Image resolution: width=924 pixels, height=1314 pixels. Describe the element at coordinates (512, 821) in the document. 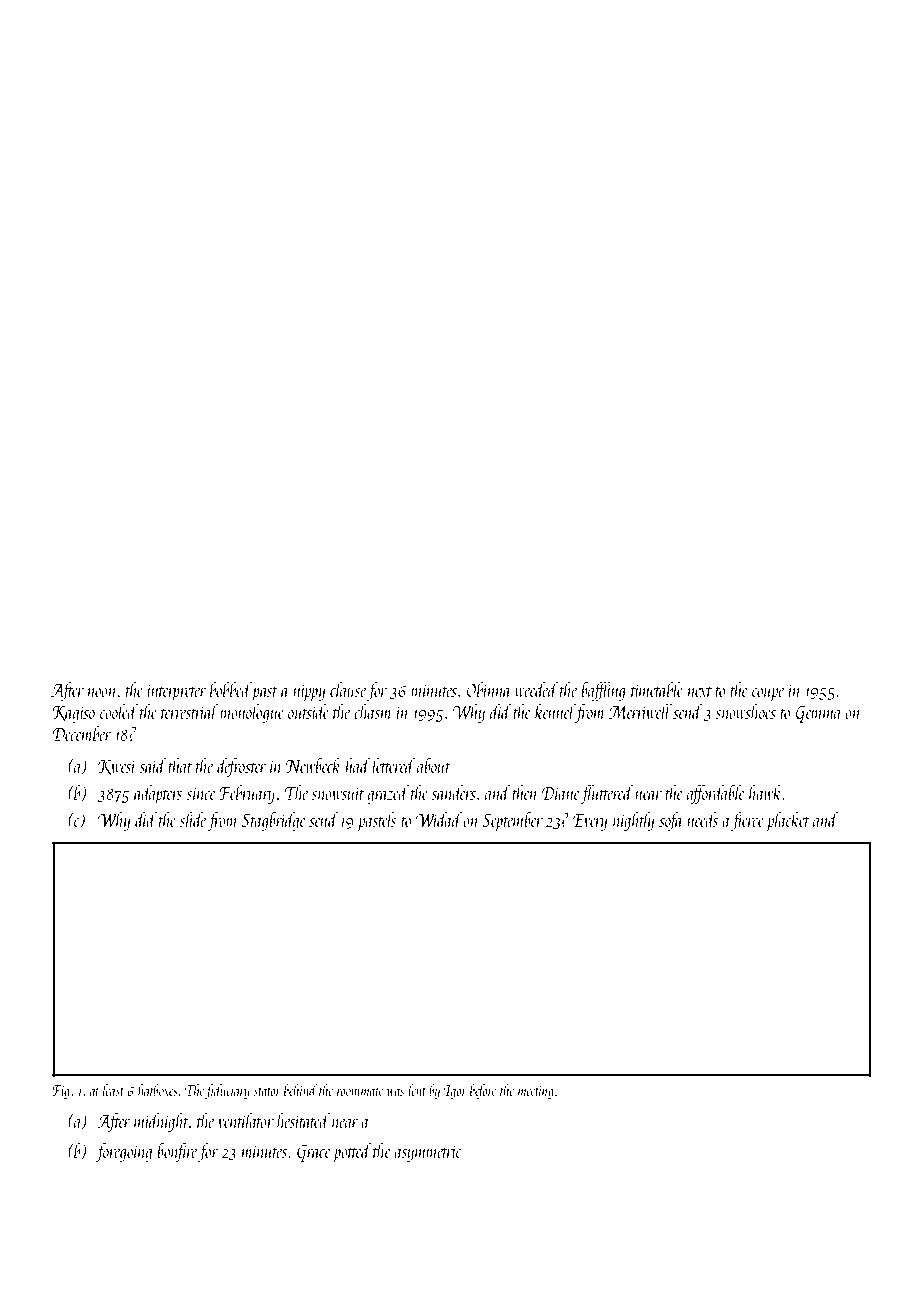

I see `September` at that location.
